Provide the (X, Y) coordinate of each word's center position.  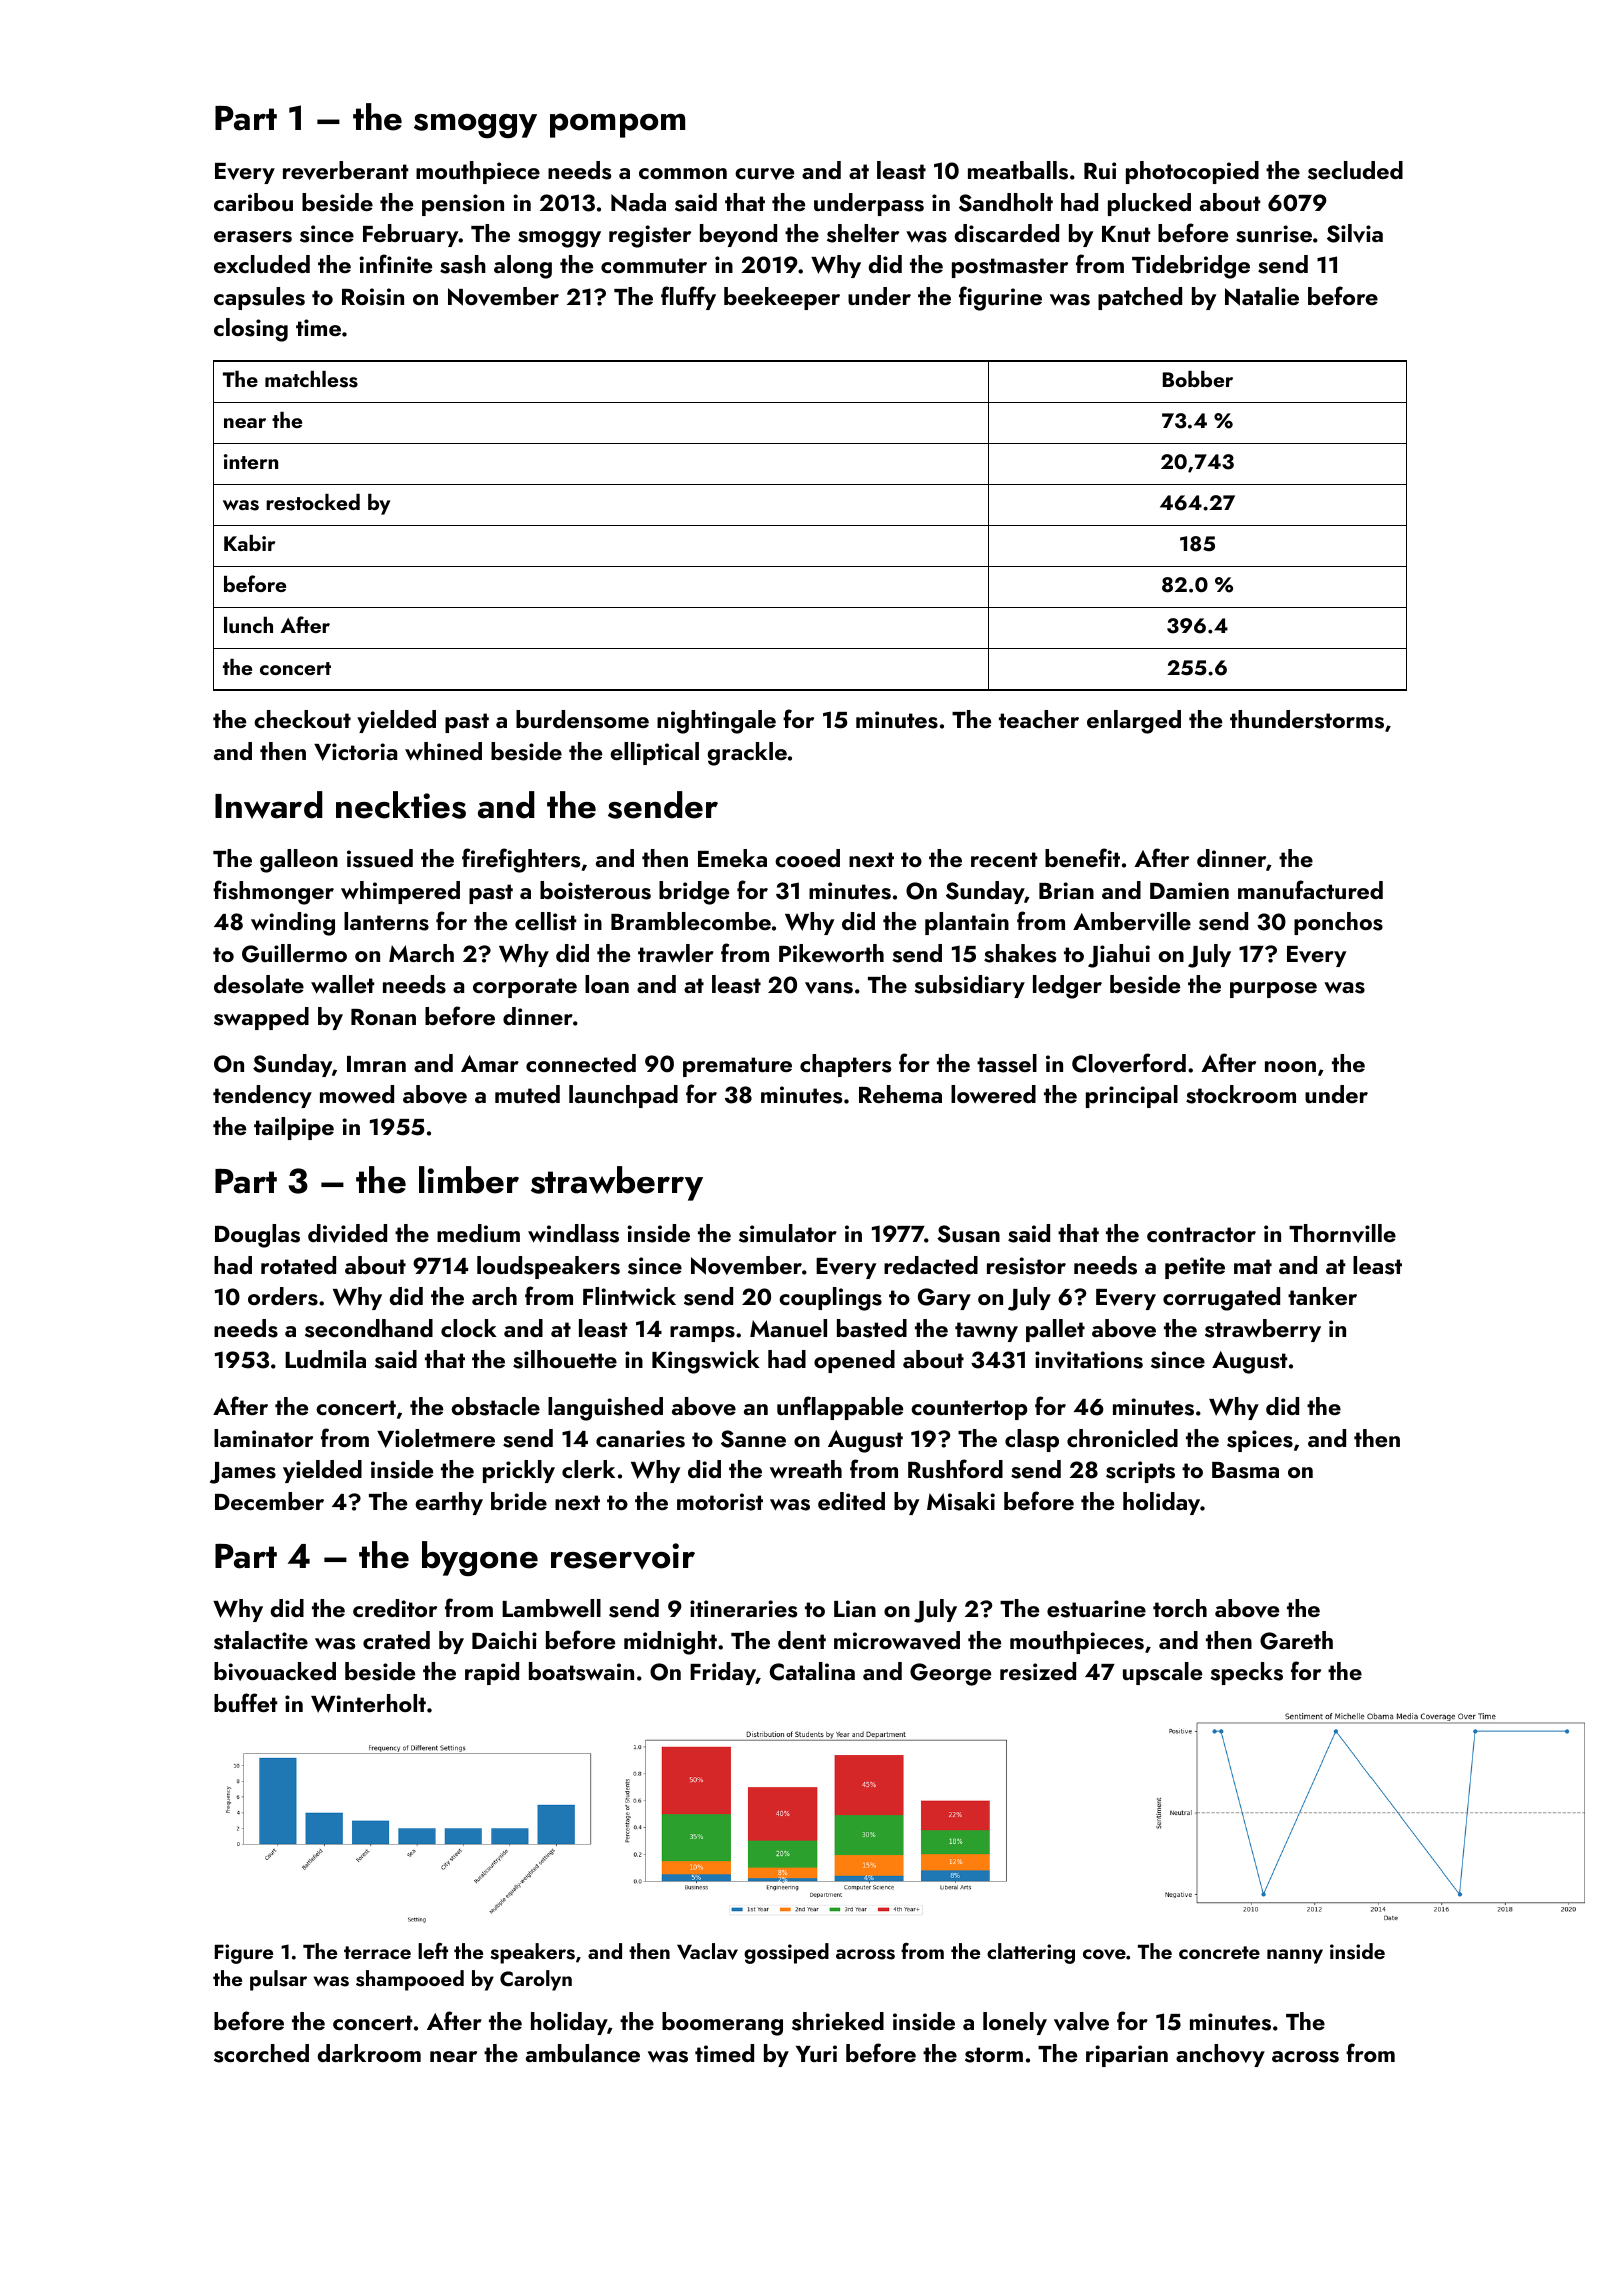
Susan (968, 1234)
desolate (259, 984)
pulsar (278, 1980)
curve (764, 174)
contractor (1201, 1234)
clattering (1031, 1953)
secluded (1355, 170)
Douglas (257, 1236)
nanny (1295, 1956)
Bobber (1198, 379)
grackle (747, 754)
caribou (253, 202)
